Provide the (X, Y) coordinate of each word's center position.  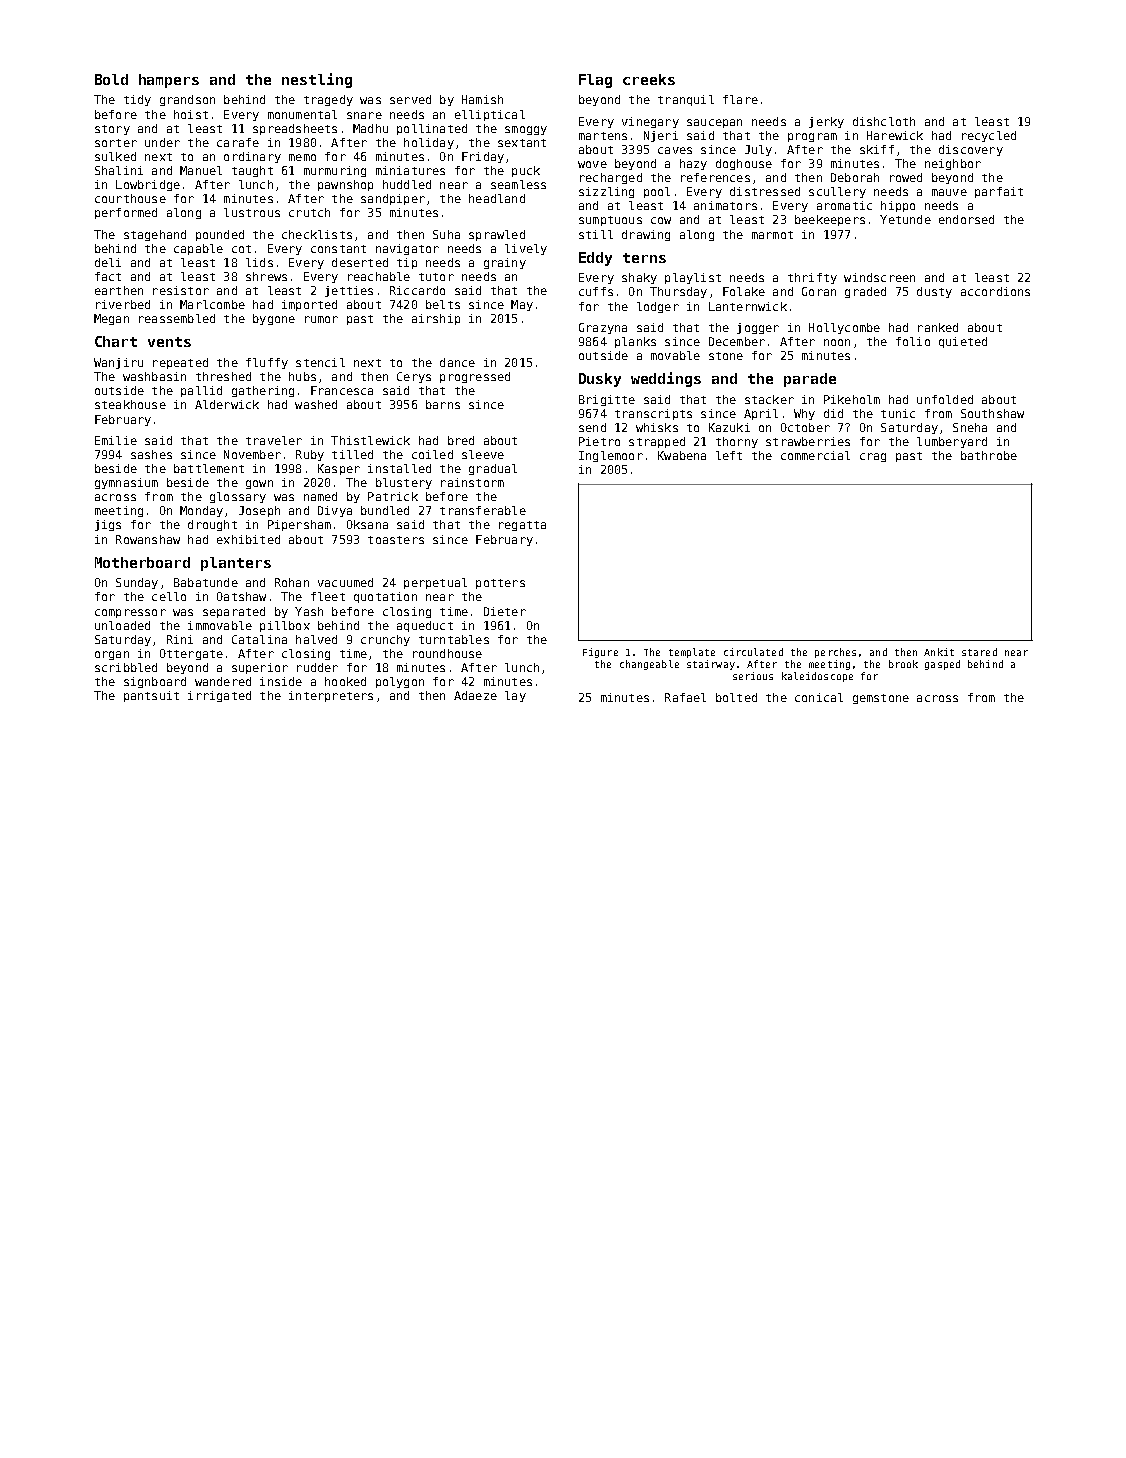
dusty (934, 292)
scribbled (126, 667)
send (592, 427)
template (692, 653)
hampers (169, 81)
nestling (317, 80)
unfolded (945, 399)
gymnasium (126, 483)
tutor (436, 277)
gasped (942, 665)
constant (338, 249)
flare (740, 99)
